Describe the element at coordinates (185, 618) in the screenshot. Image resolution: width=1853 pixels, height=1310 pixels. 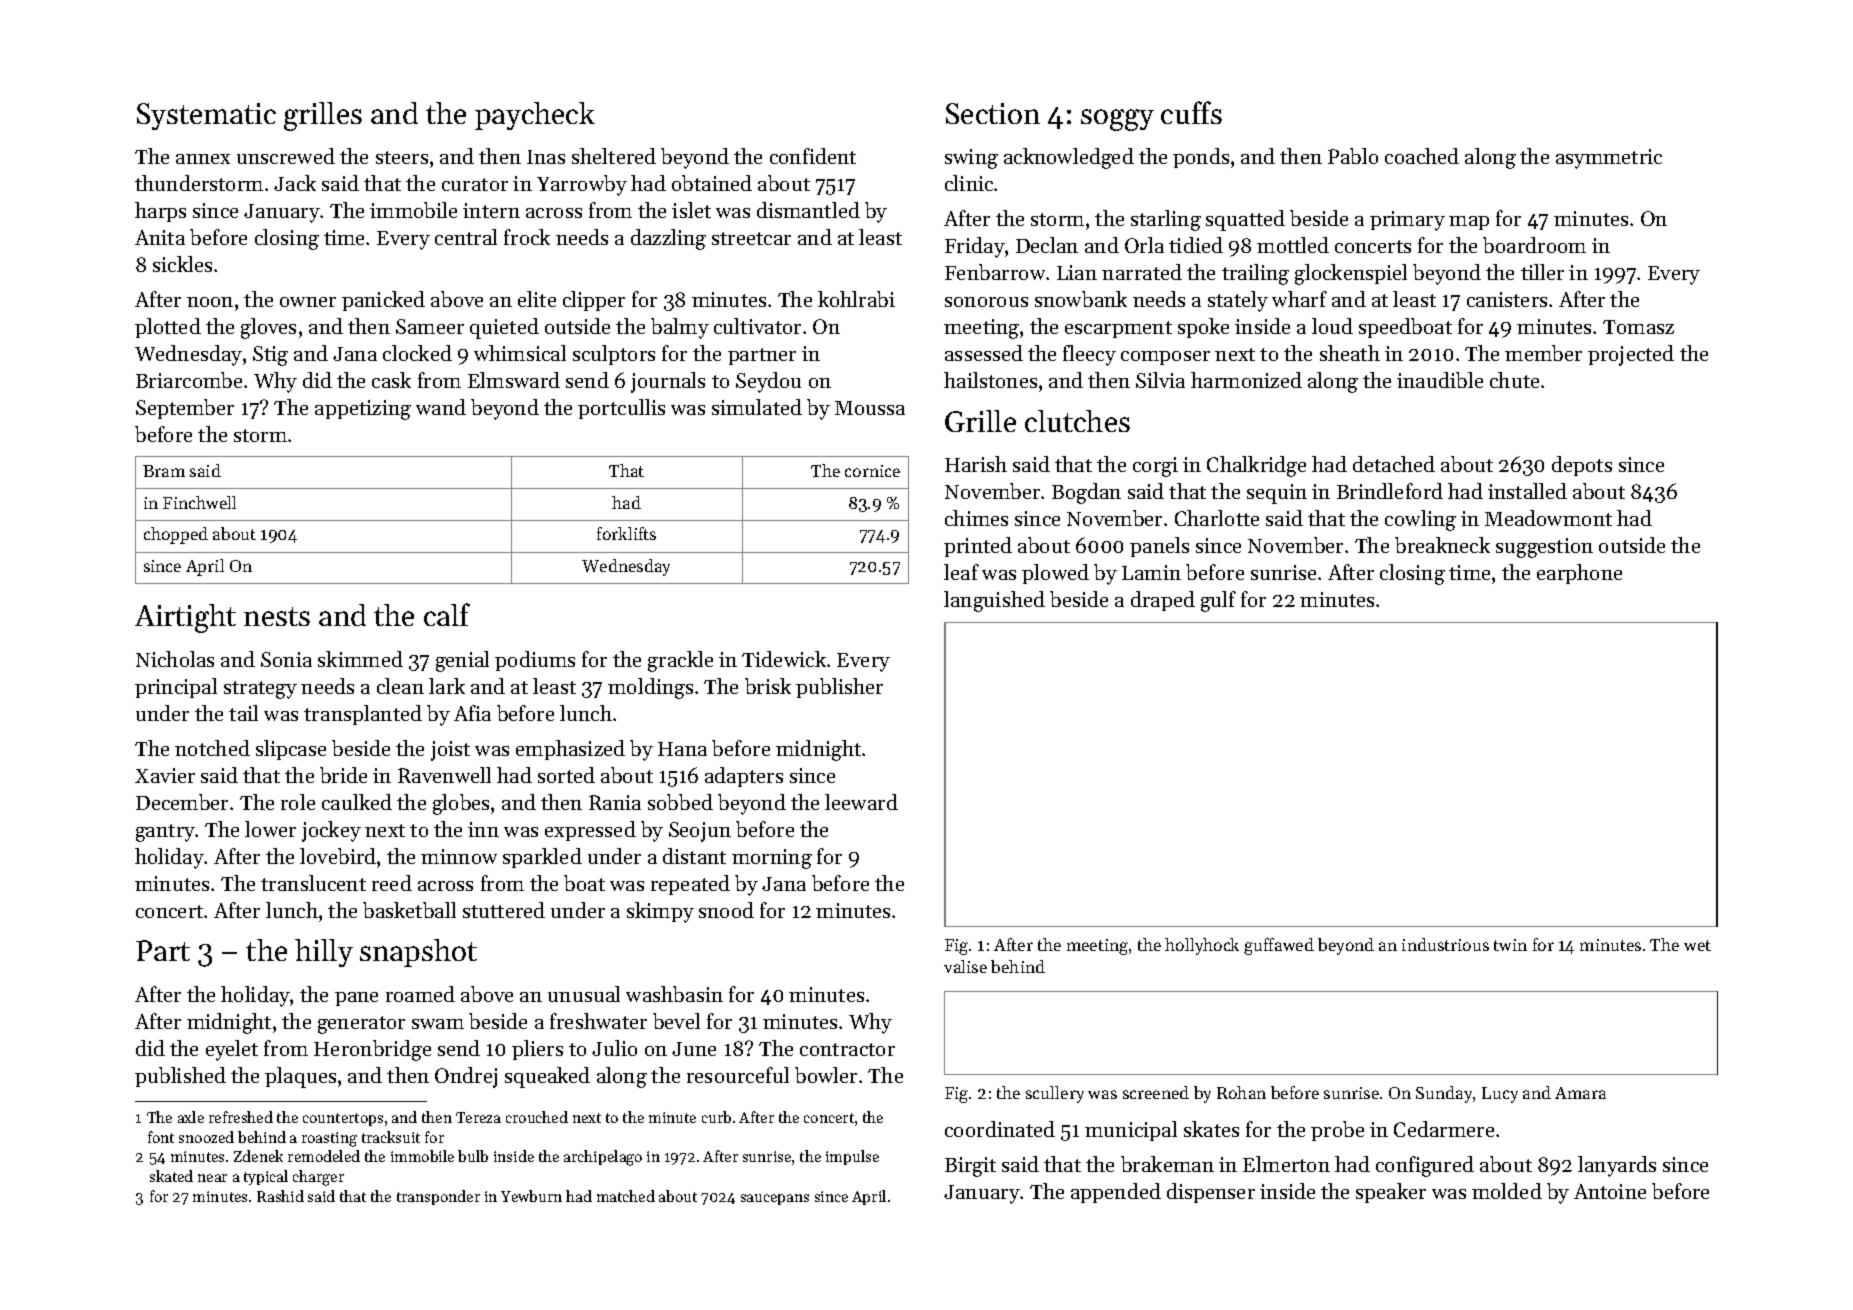
I see `Airtight` at that location.
